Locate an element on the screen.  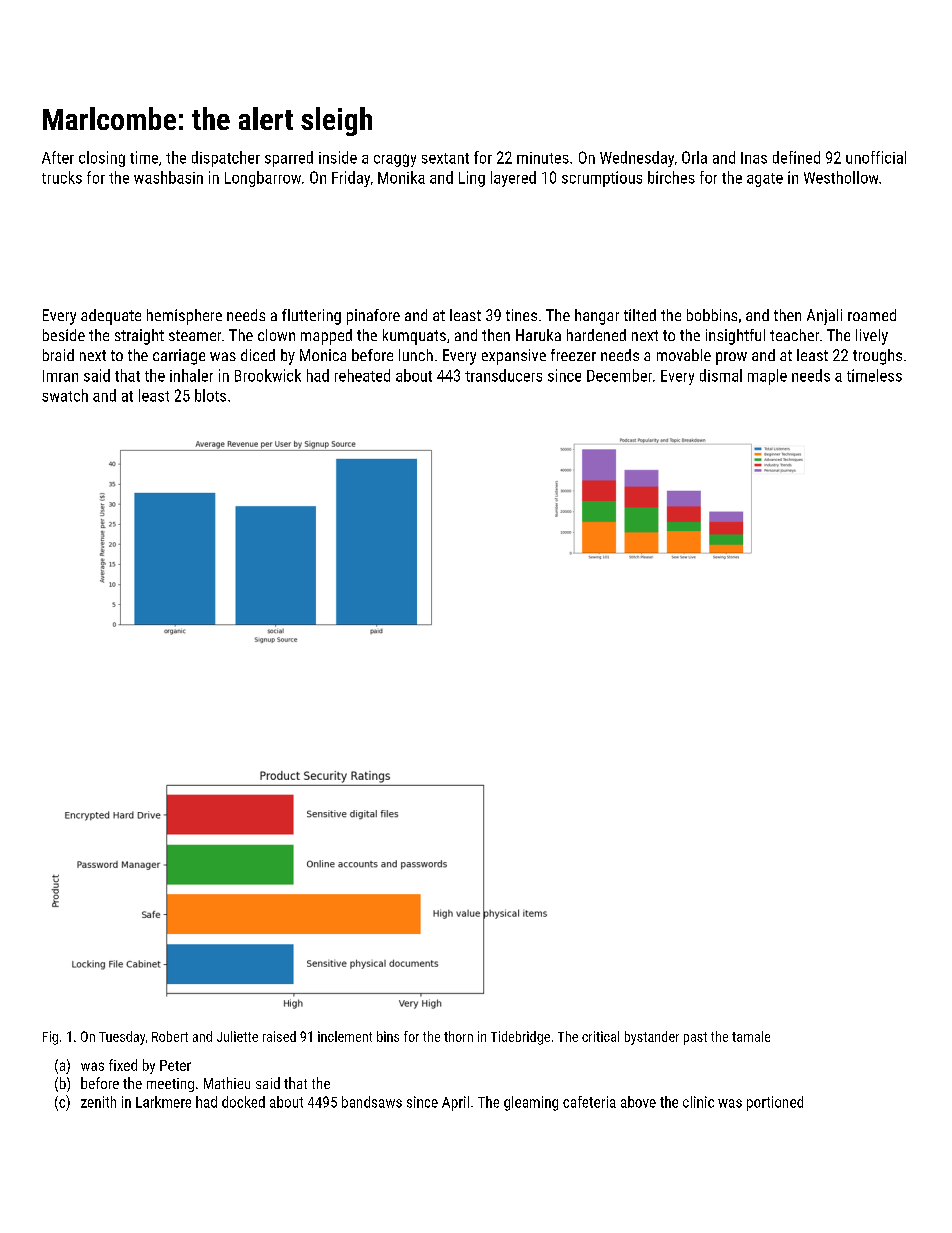
dismal is located at coordinates (721, 375).
